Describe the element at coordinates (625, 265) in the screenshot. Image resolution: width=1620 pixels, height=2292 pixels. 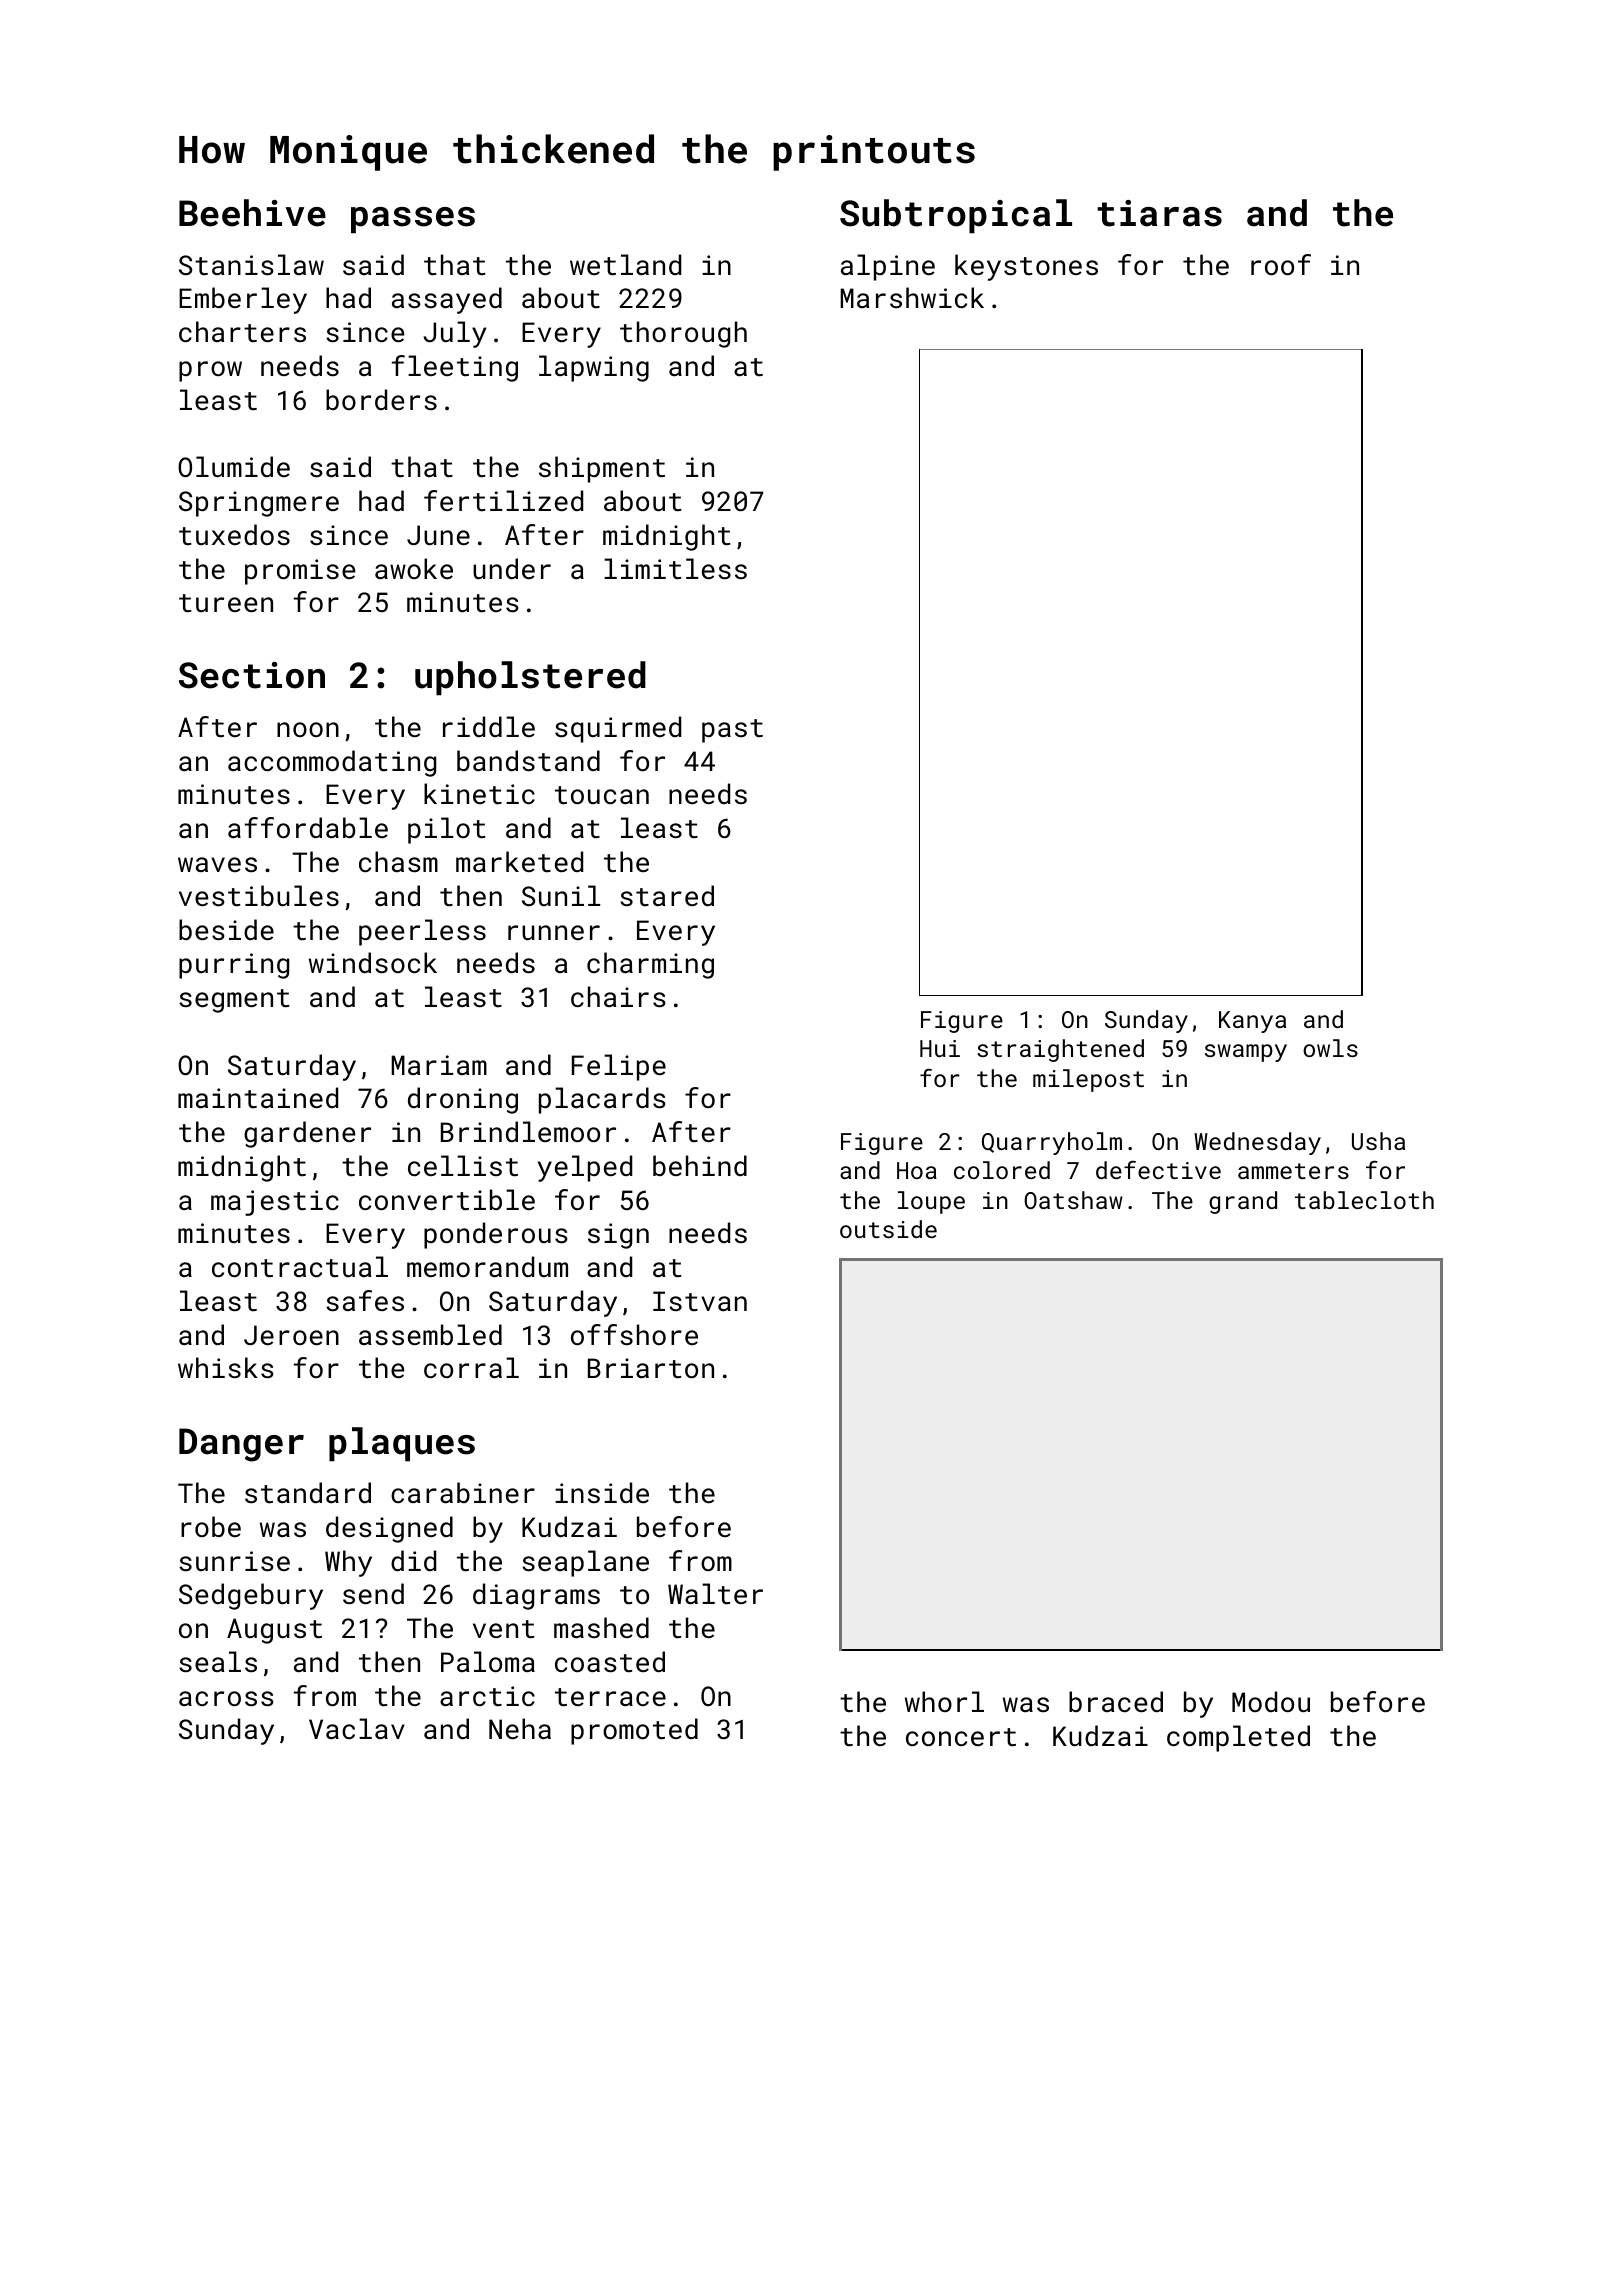
I see `wetland` at that location.
